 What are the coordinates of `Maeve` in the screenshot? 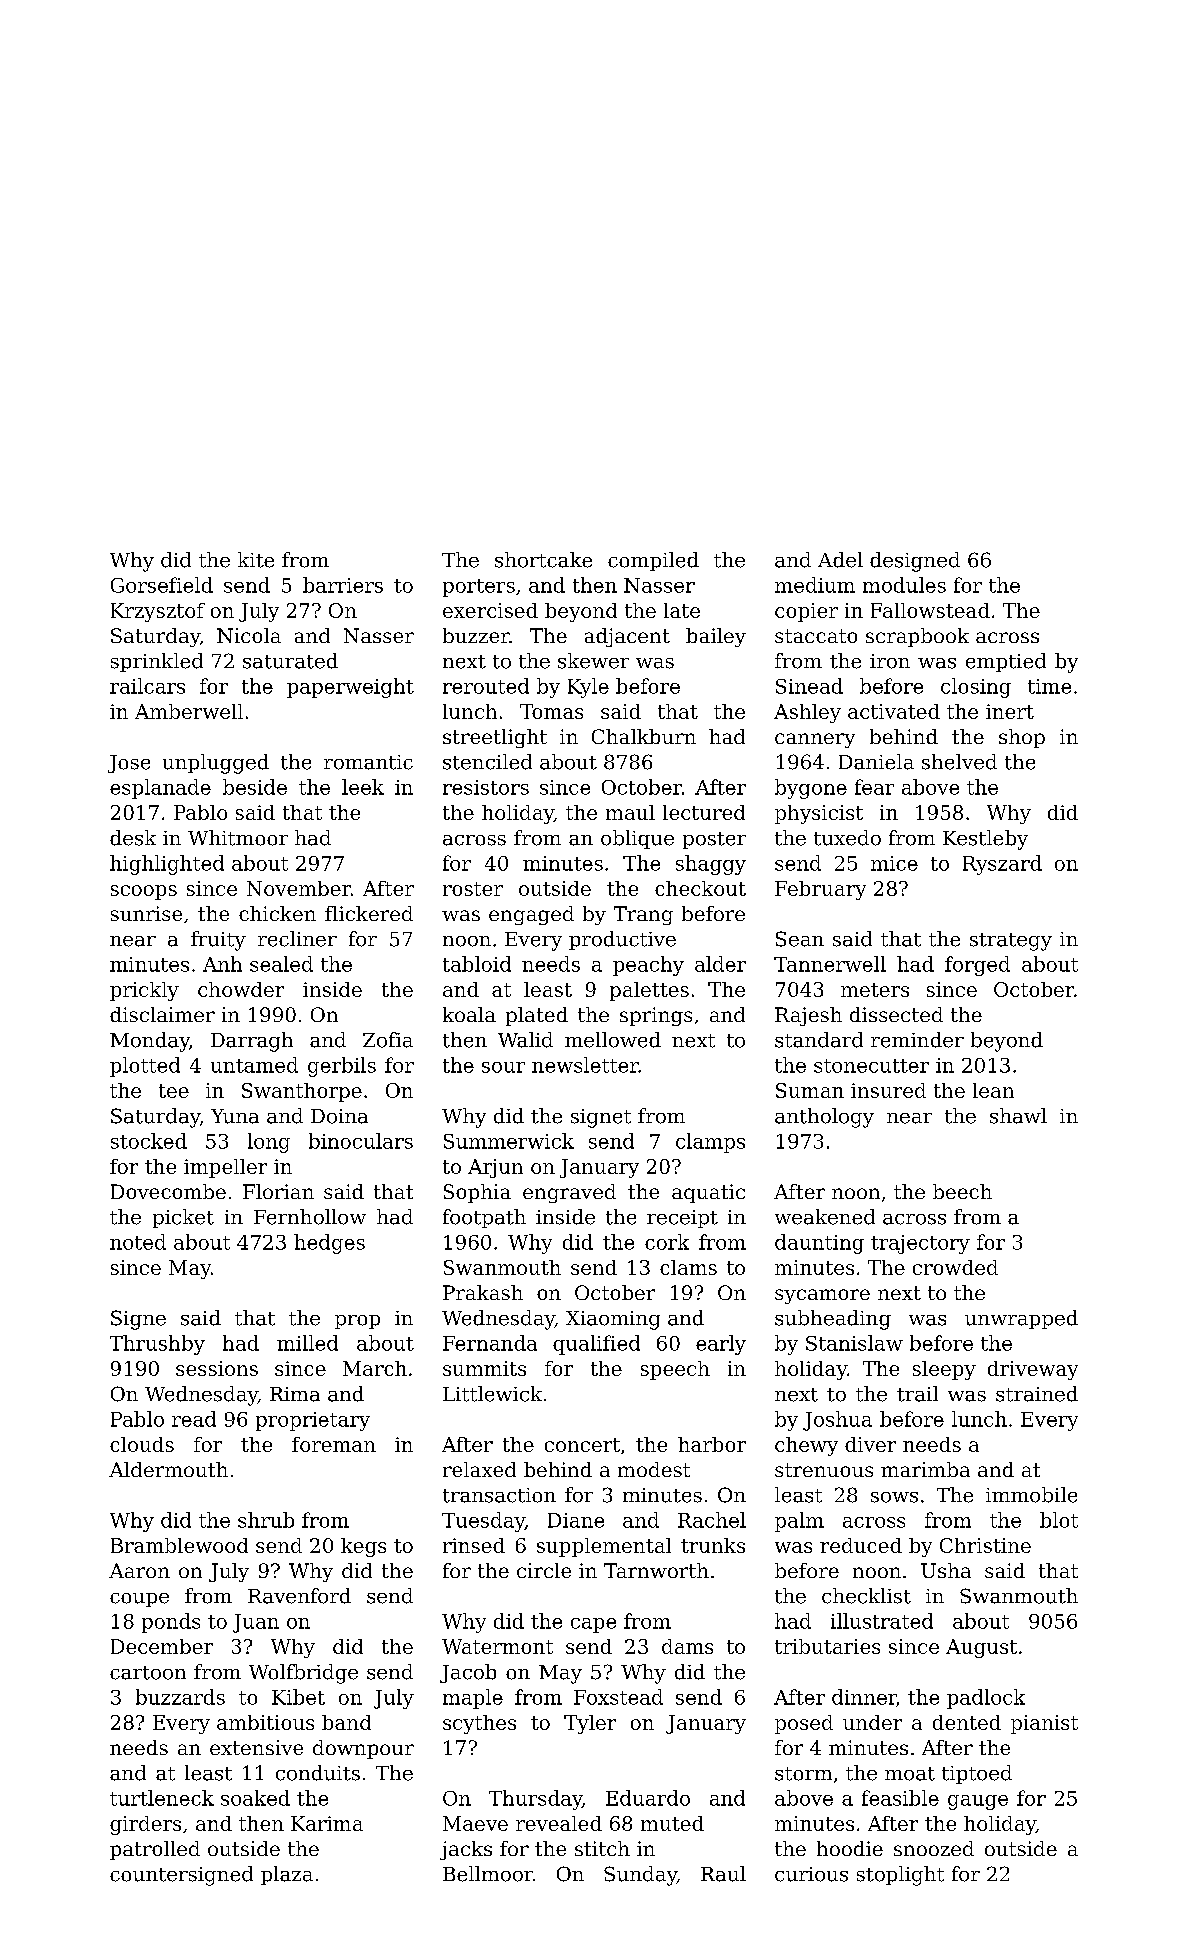 It's located at (475, 1823).
